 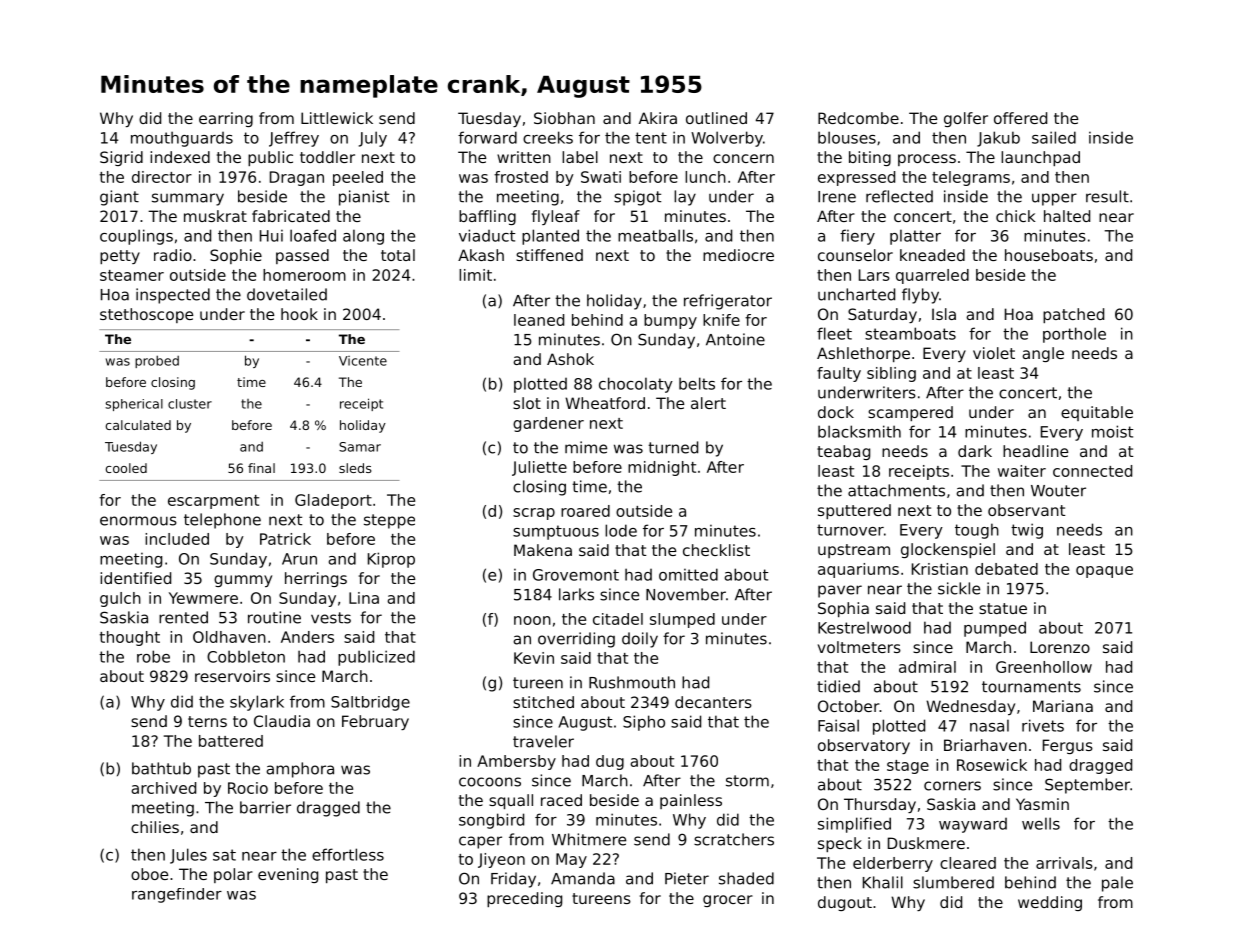 What do you see at coordinates (716, 550) in the screenshot?
I see `checklist` at bounding box center [716, 550].
